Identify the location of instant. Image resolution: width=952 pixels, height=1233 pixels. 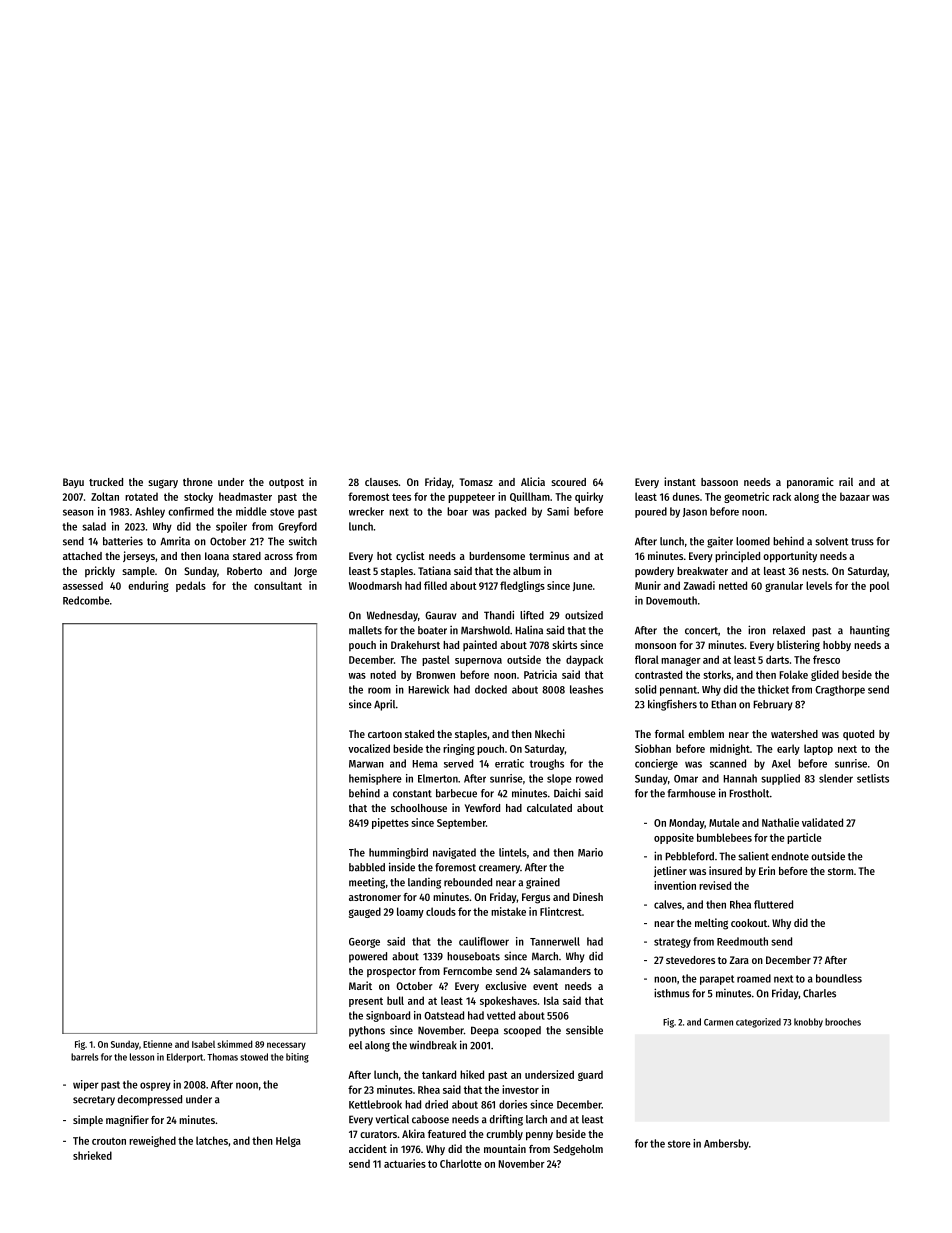
(680, 481).
